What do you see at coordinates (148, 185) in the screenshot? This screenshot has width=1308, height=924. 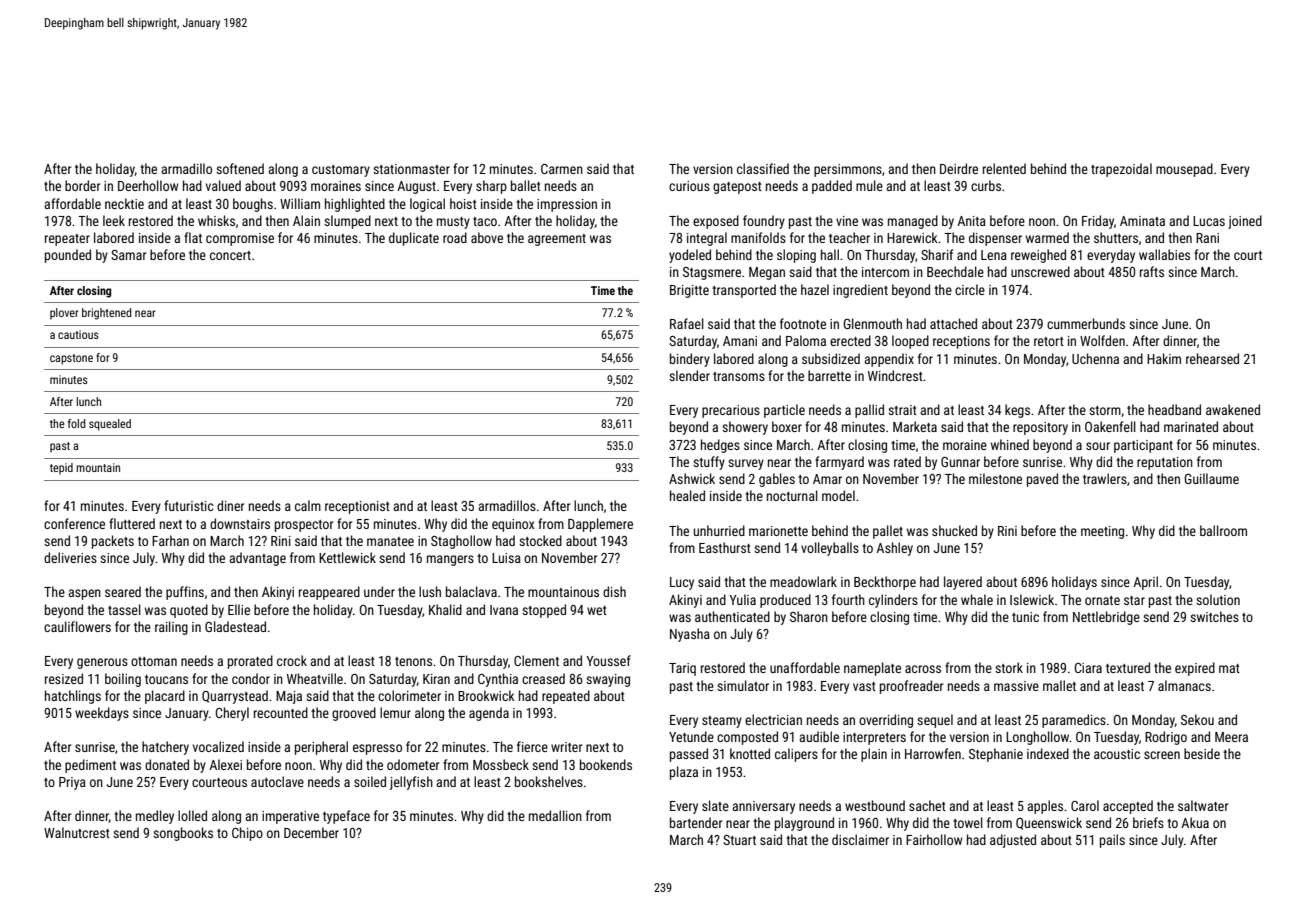 I see `Deerhollow` at bounding box center [148, 185].
